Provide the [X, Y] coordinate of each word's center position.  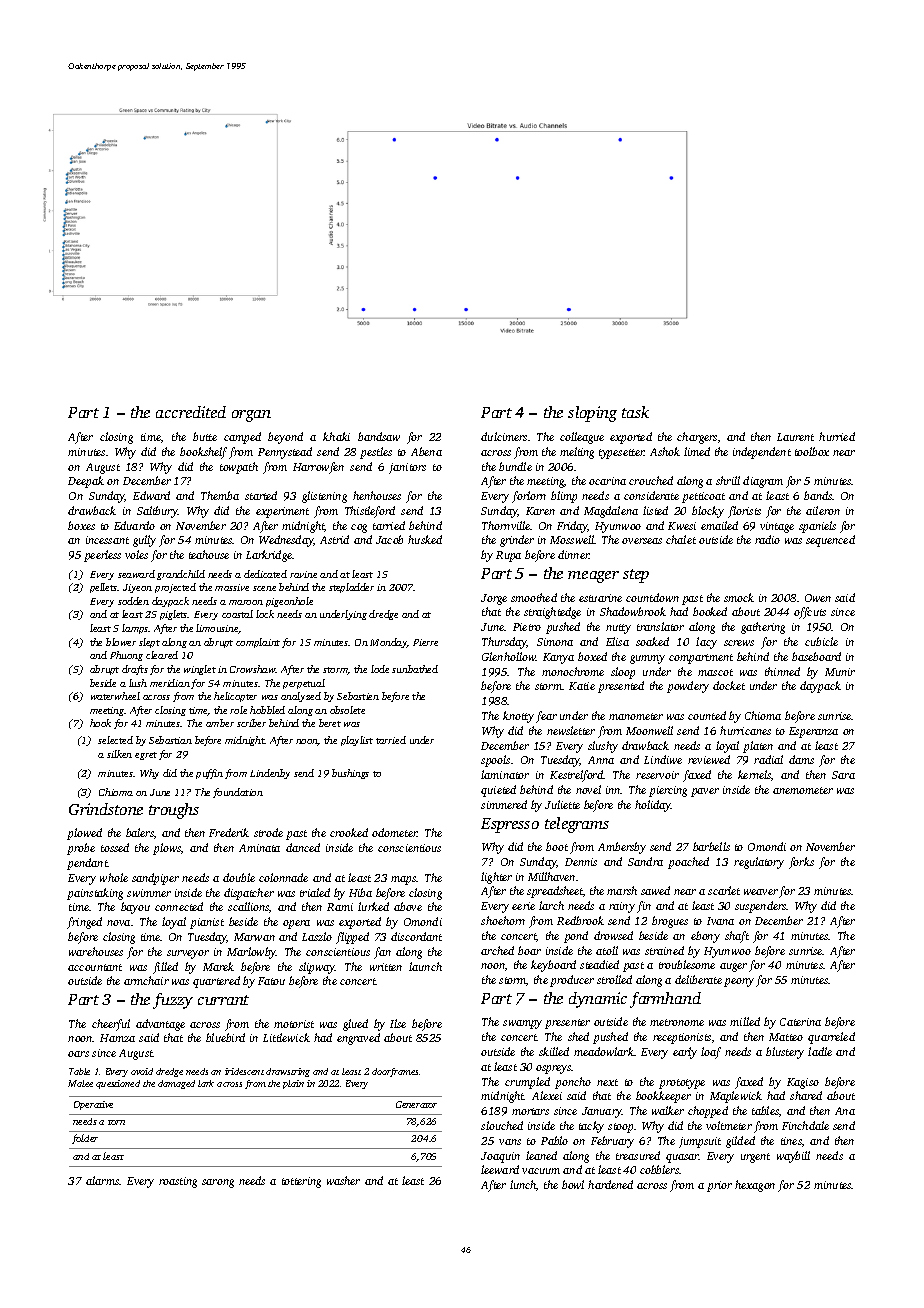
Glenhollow [509, 656]
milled [745, 1021]
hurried [837, 436]
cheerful [111, 1025]
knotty [518, 717]
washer [343, 1180]
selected [115, 740]
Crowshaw [253, 669]
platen [758, 747]
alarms [102, 1180]
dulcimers [504, 436]
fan [382, 953]
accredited [191, 412]
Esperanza [813, 732]
